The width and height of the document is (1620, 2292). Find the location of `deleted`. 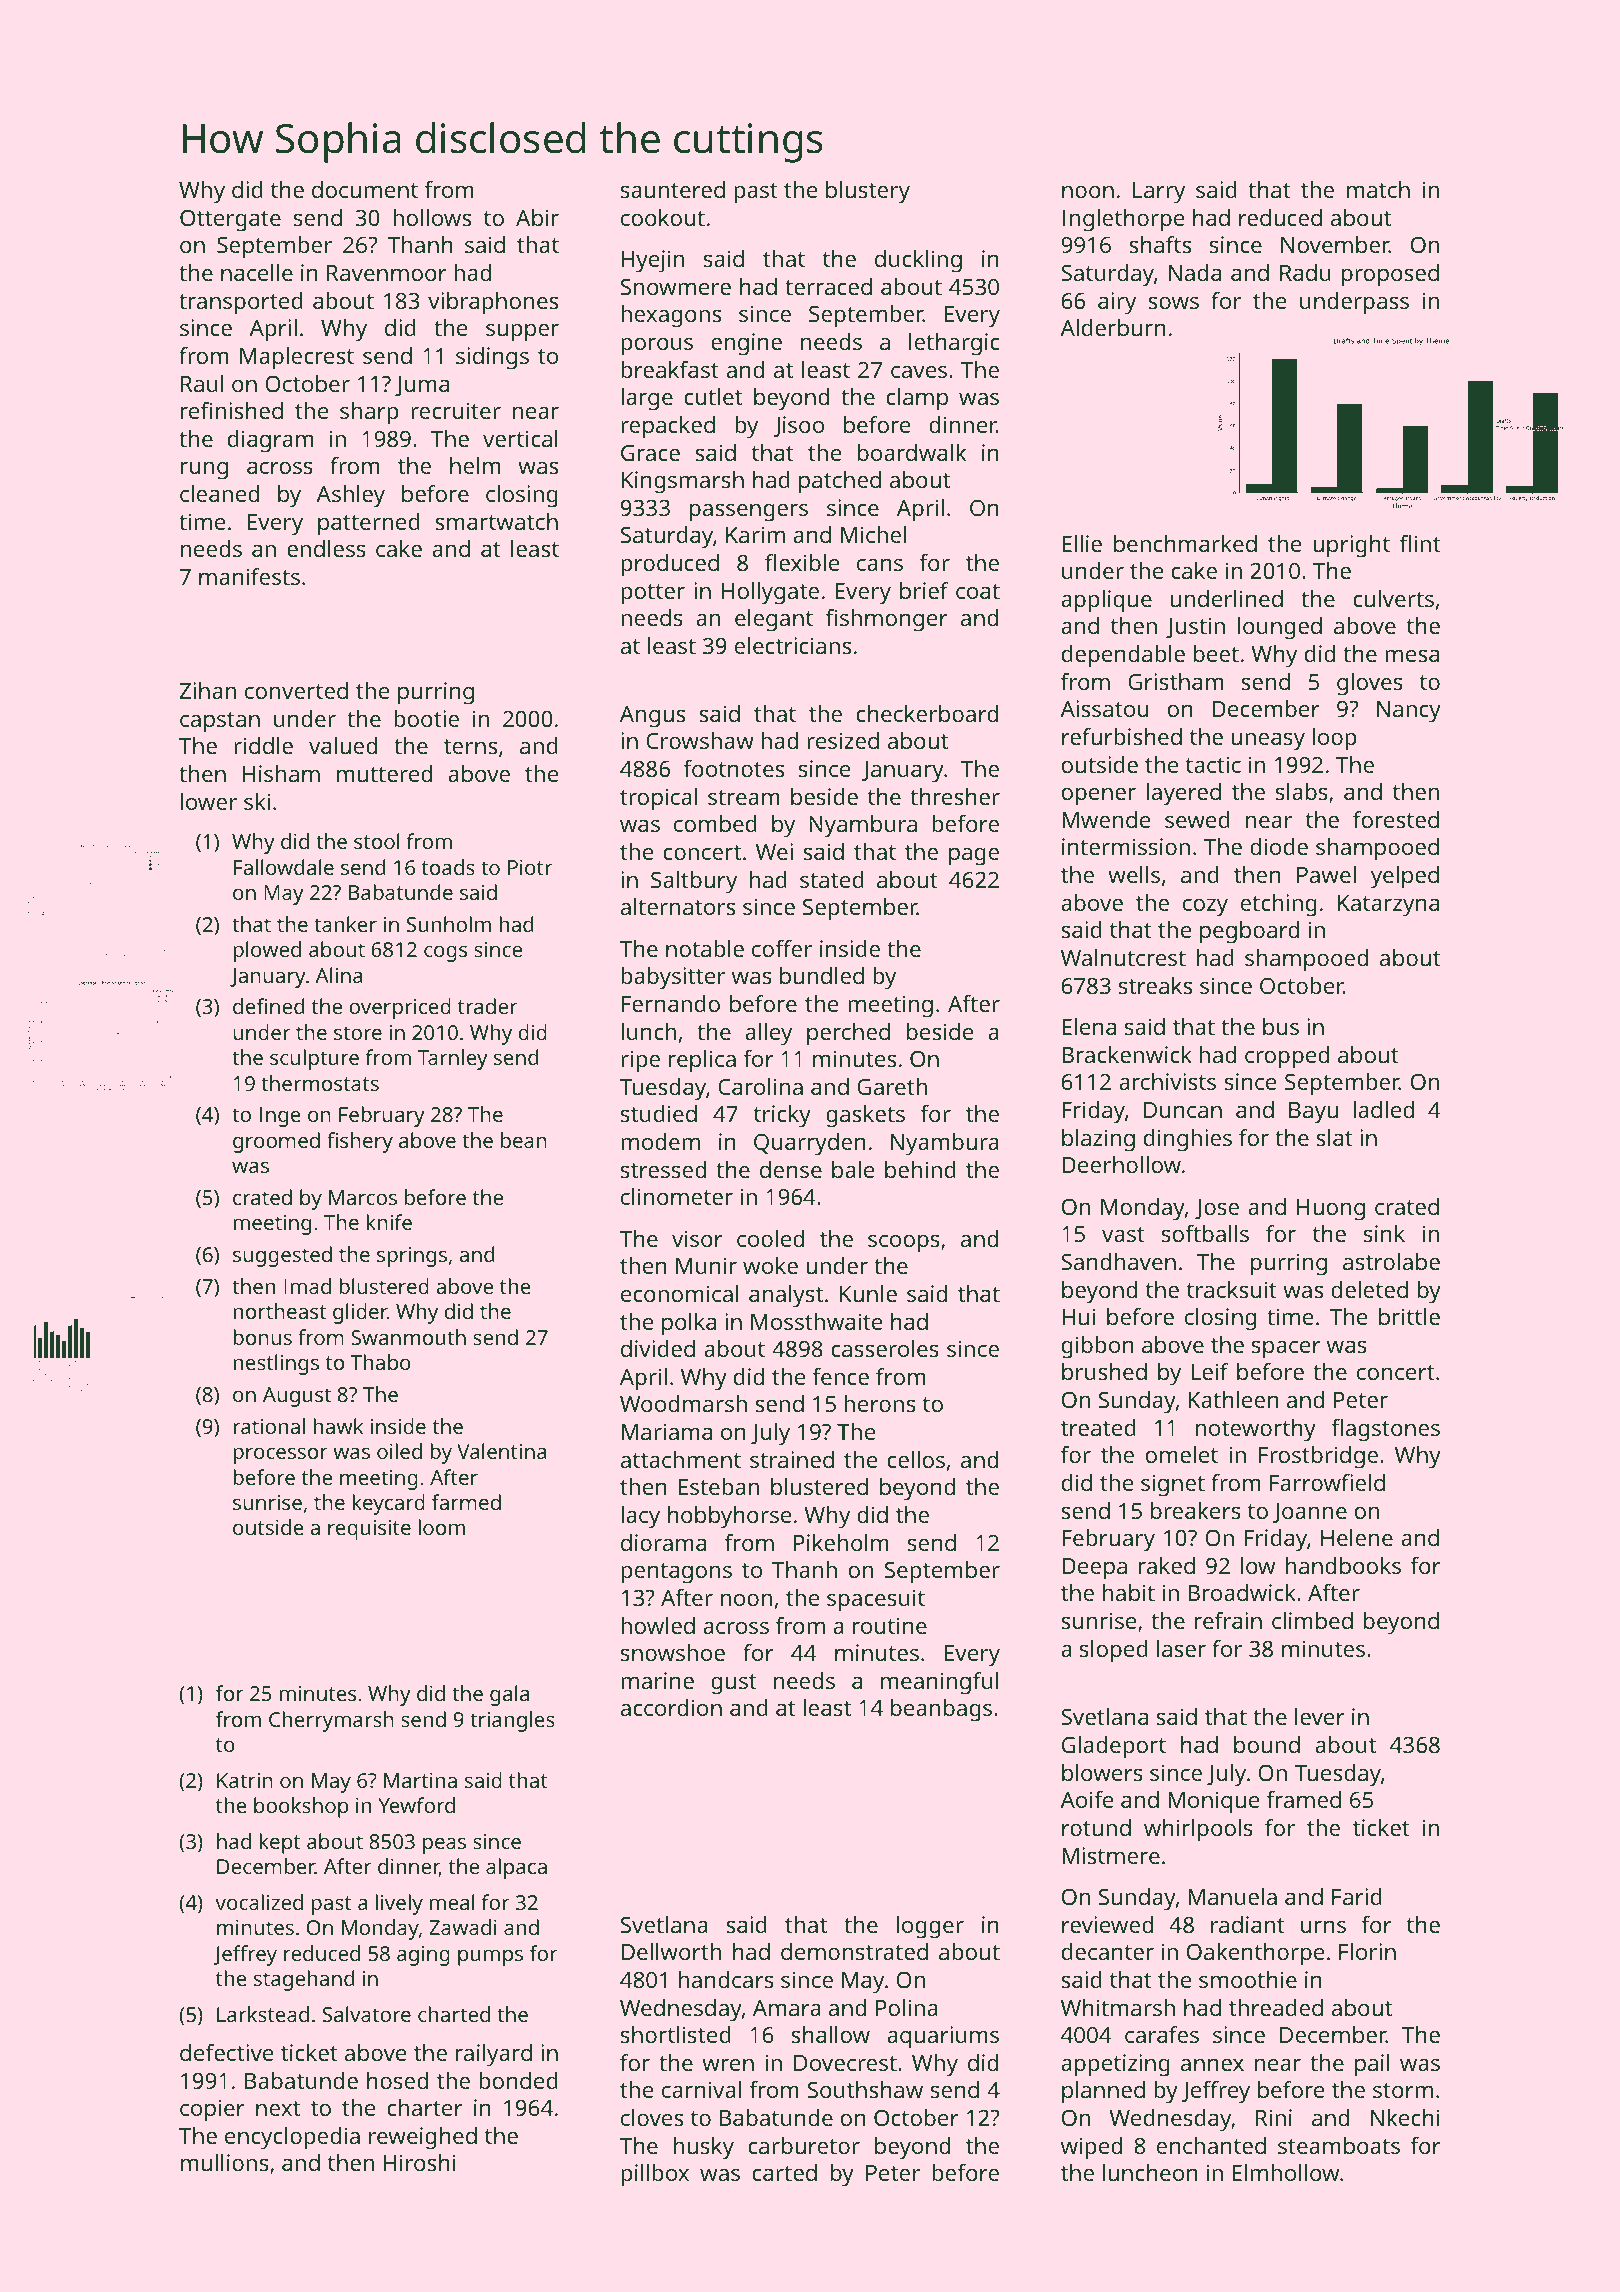

deleted is located at coordinates (1369, 1289).
